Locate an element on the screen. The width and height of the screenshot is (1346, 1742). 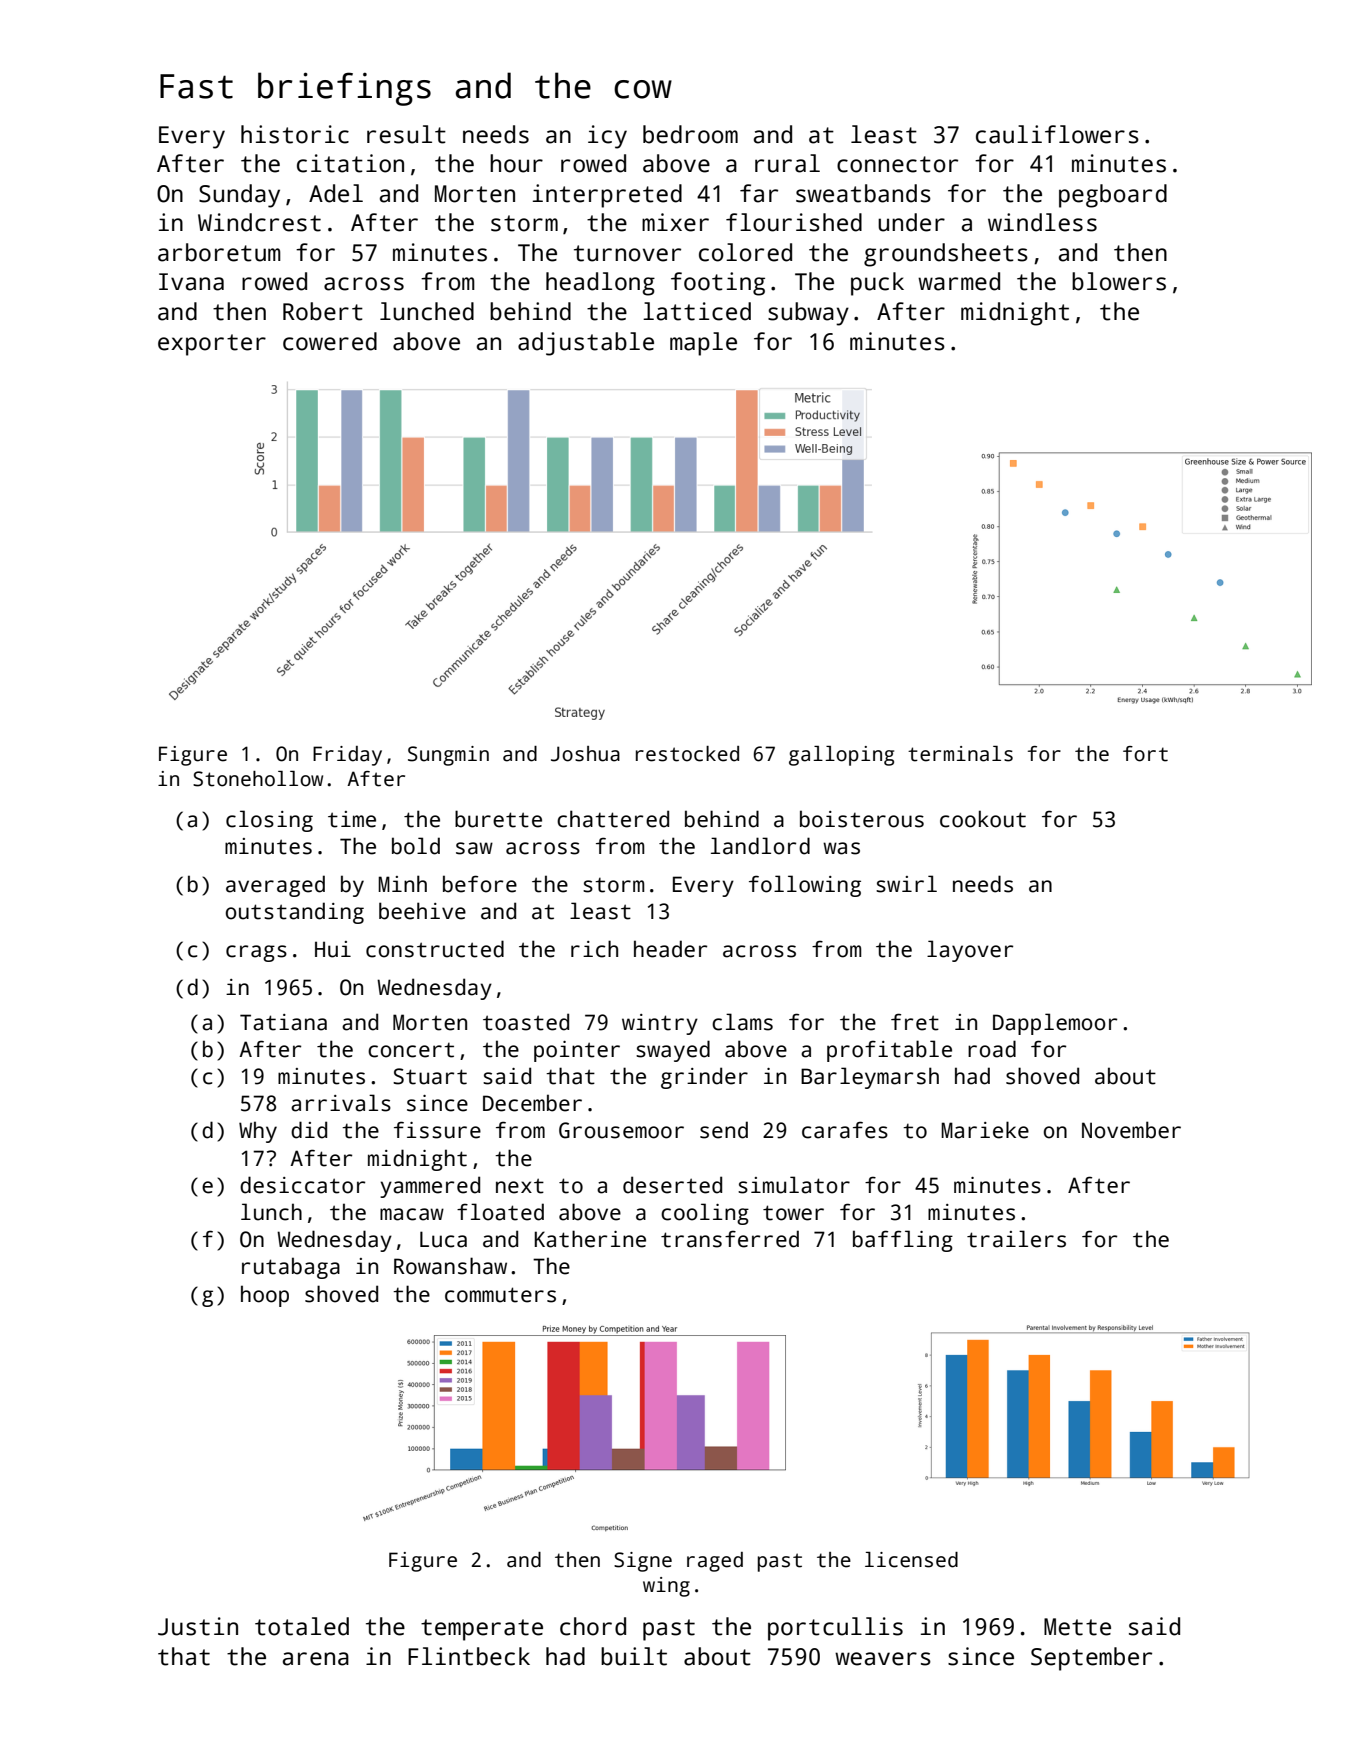
trailers is located at coordinates (1016, 1239).
